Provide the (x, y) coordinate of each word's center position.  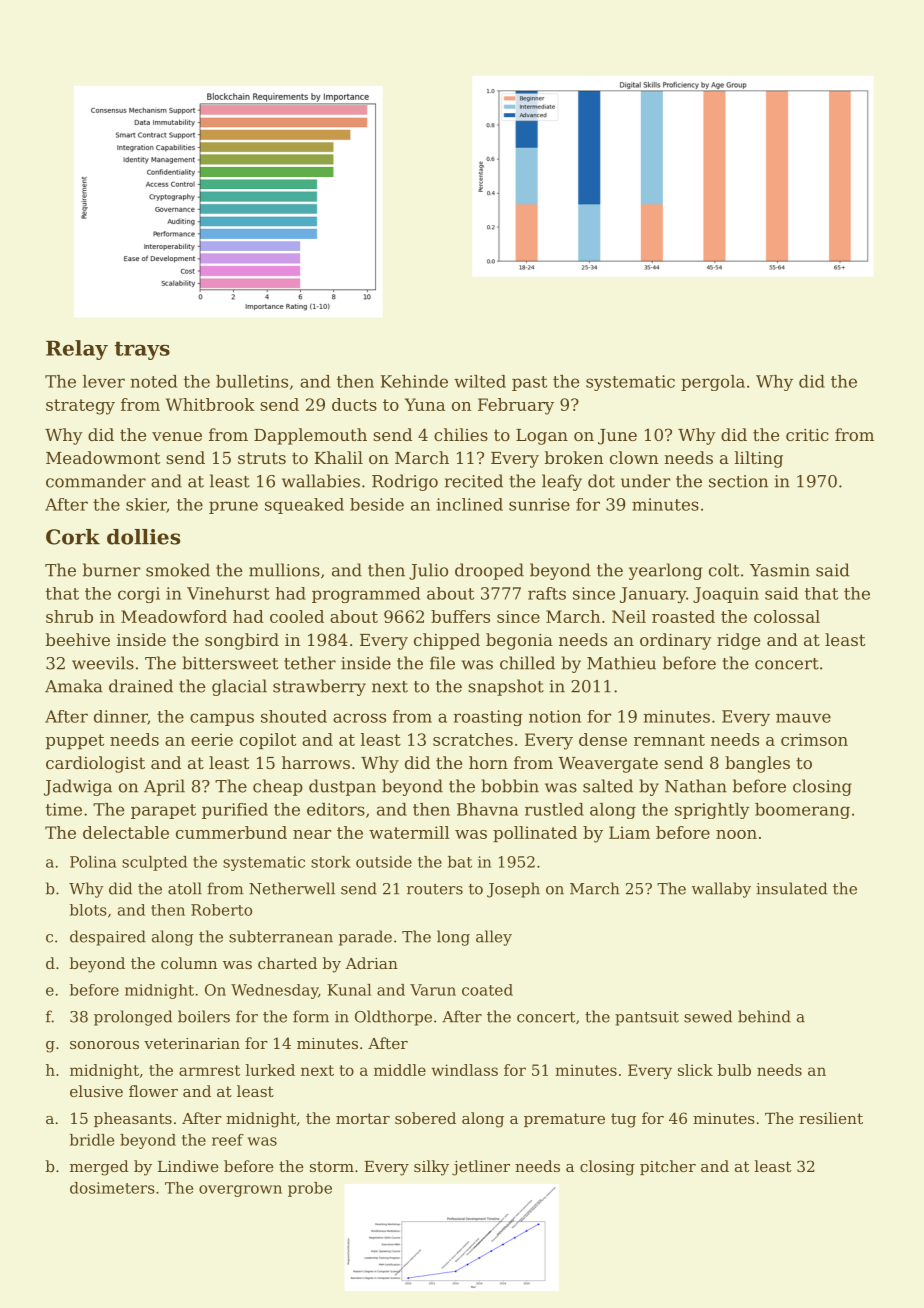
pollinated (535, 834)
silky (431, 1168)
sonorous (104, 1045)
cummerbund (231, 832)
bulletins (252, 381)
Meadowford (174, 616)
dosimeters (112, 1188)
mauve (803, 718)
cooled (297, 616)
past (529, 383)
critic (807, 435)
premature (564, 1120)
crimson (814, 739)
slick (695, 1070)
